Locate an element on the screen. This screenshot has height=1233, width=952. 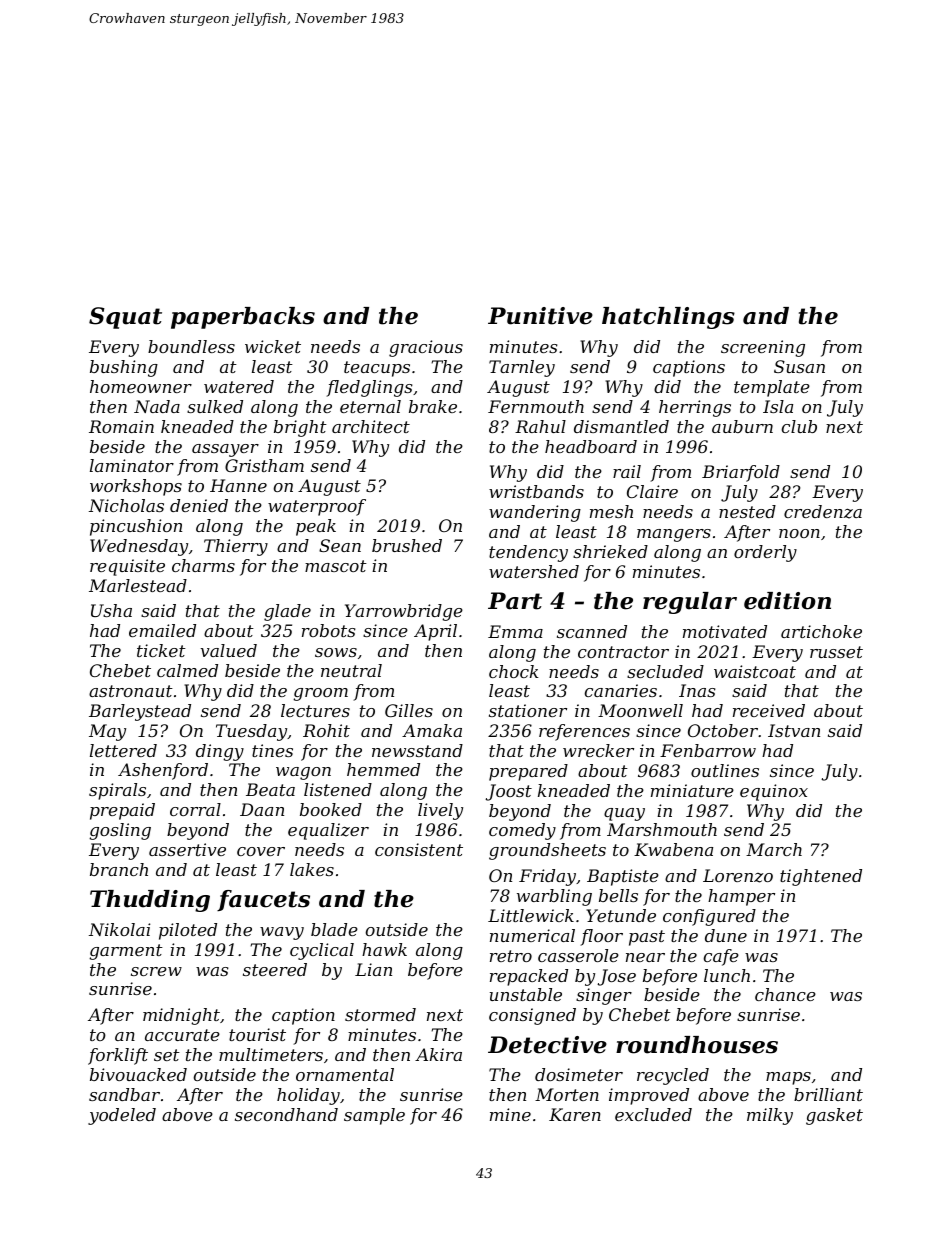
Thierry is located at coordinates (236, 547).
